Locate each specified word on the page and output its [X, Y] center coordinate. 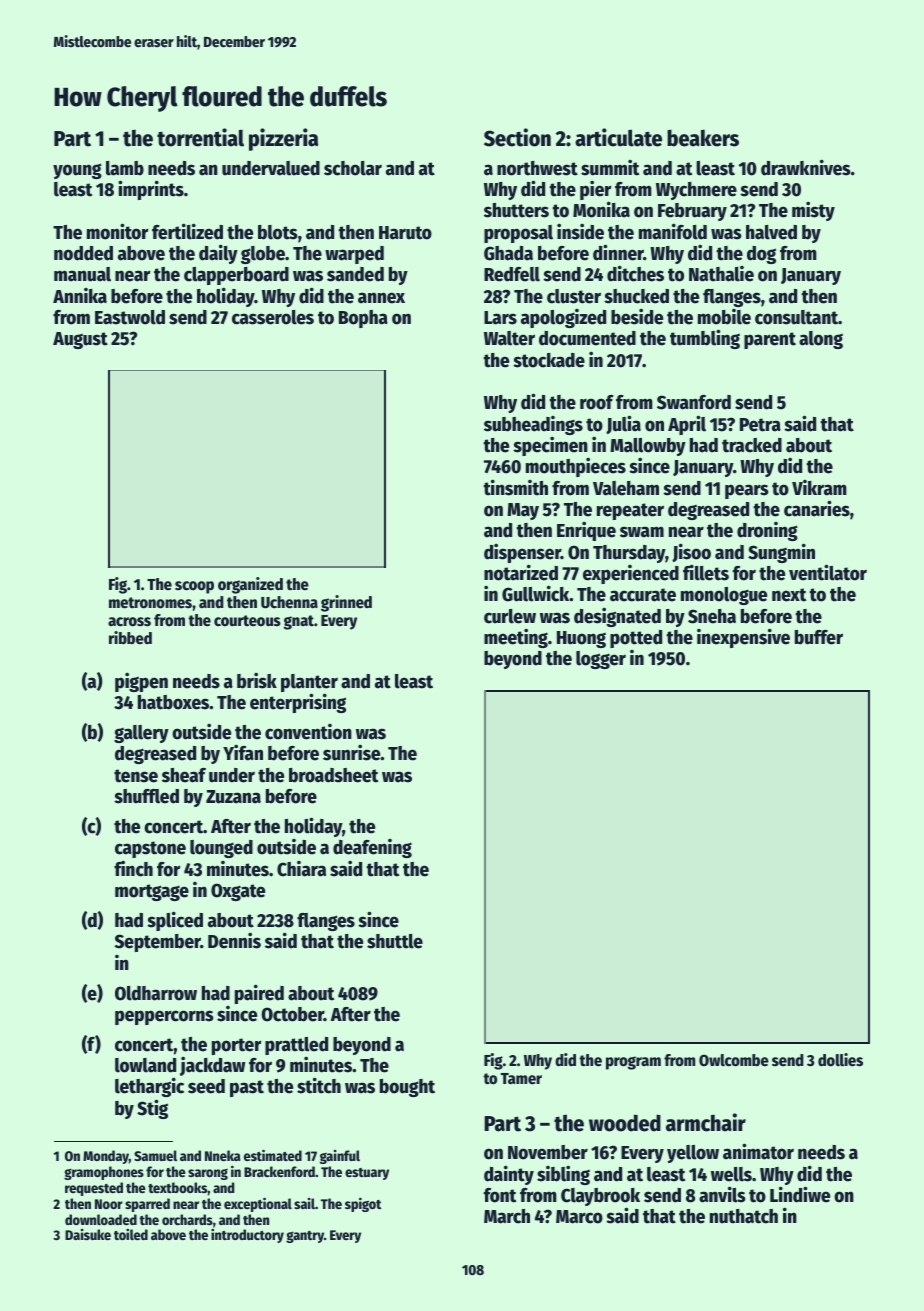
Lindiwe [800, 1194]
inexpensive [743, 638]
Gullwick [536, 593]
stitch [319, 1085]
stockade [549, 360]
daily [218, 254]
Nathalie [721, 274]
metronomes [150, 603]
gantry [305, 1237]
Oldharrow [156, 993]
